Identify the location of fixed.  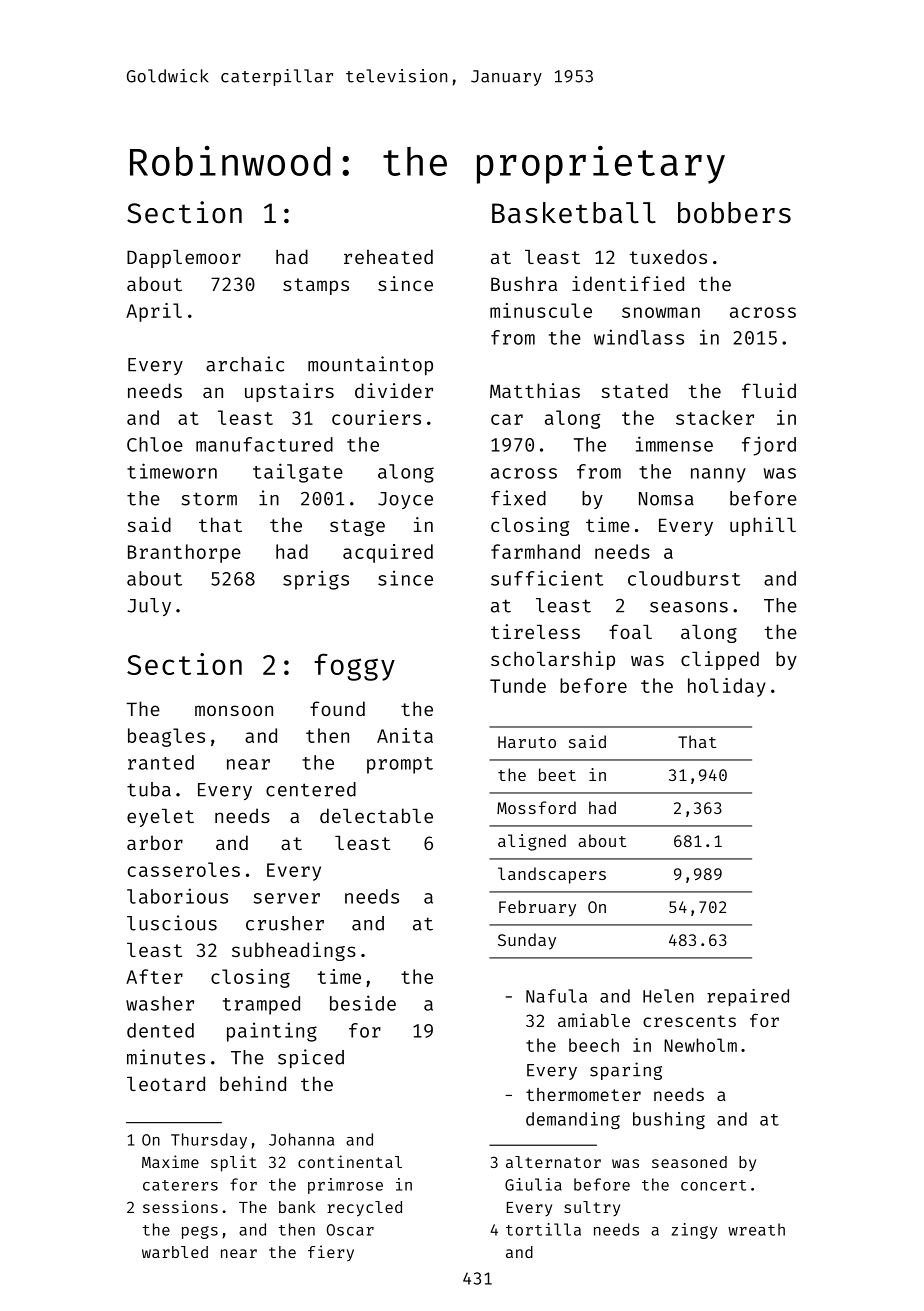
(518, 498).
